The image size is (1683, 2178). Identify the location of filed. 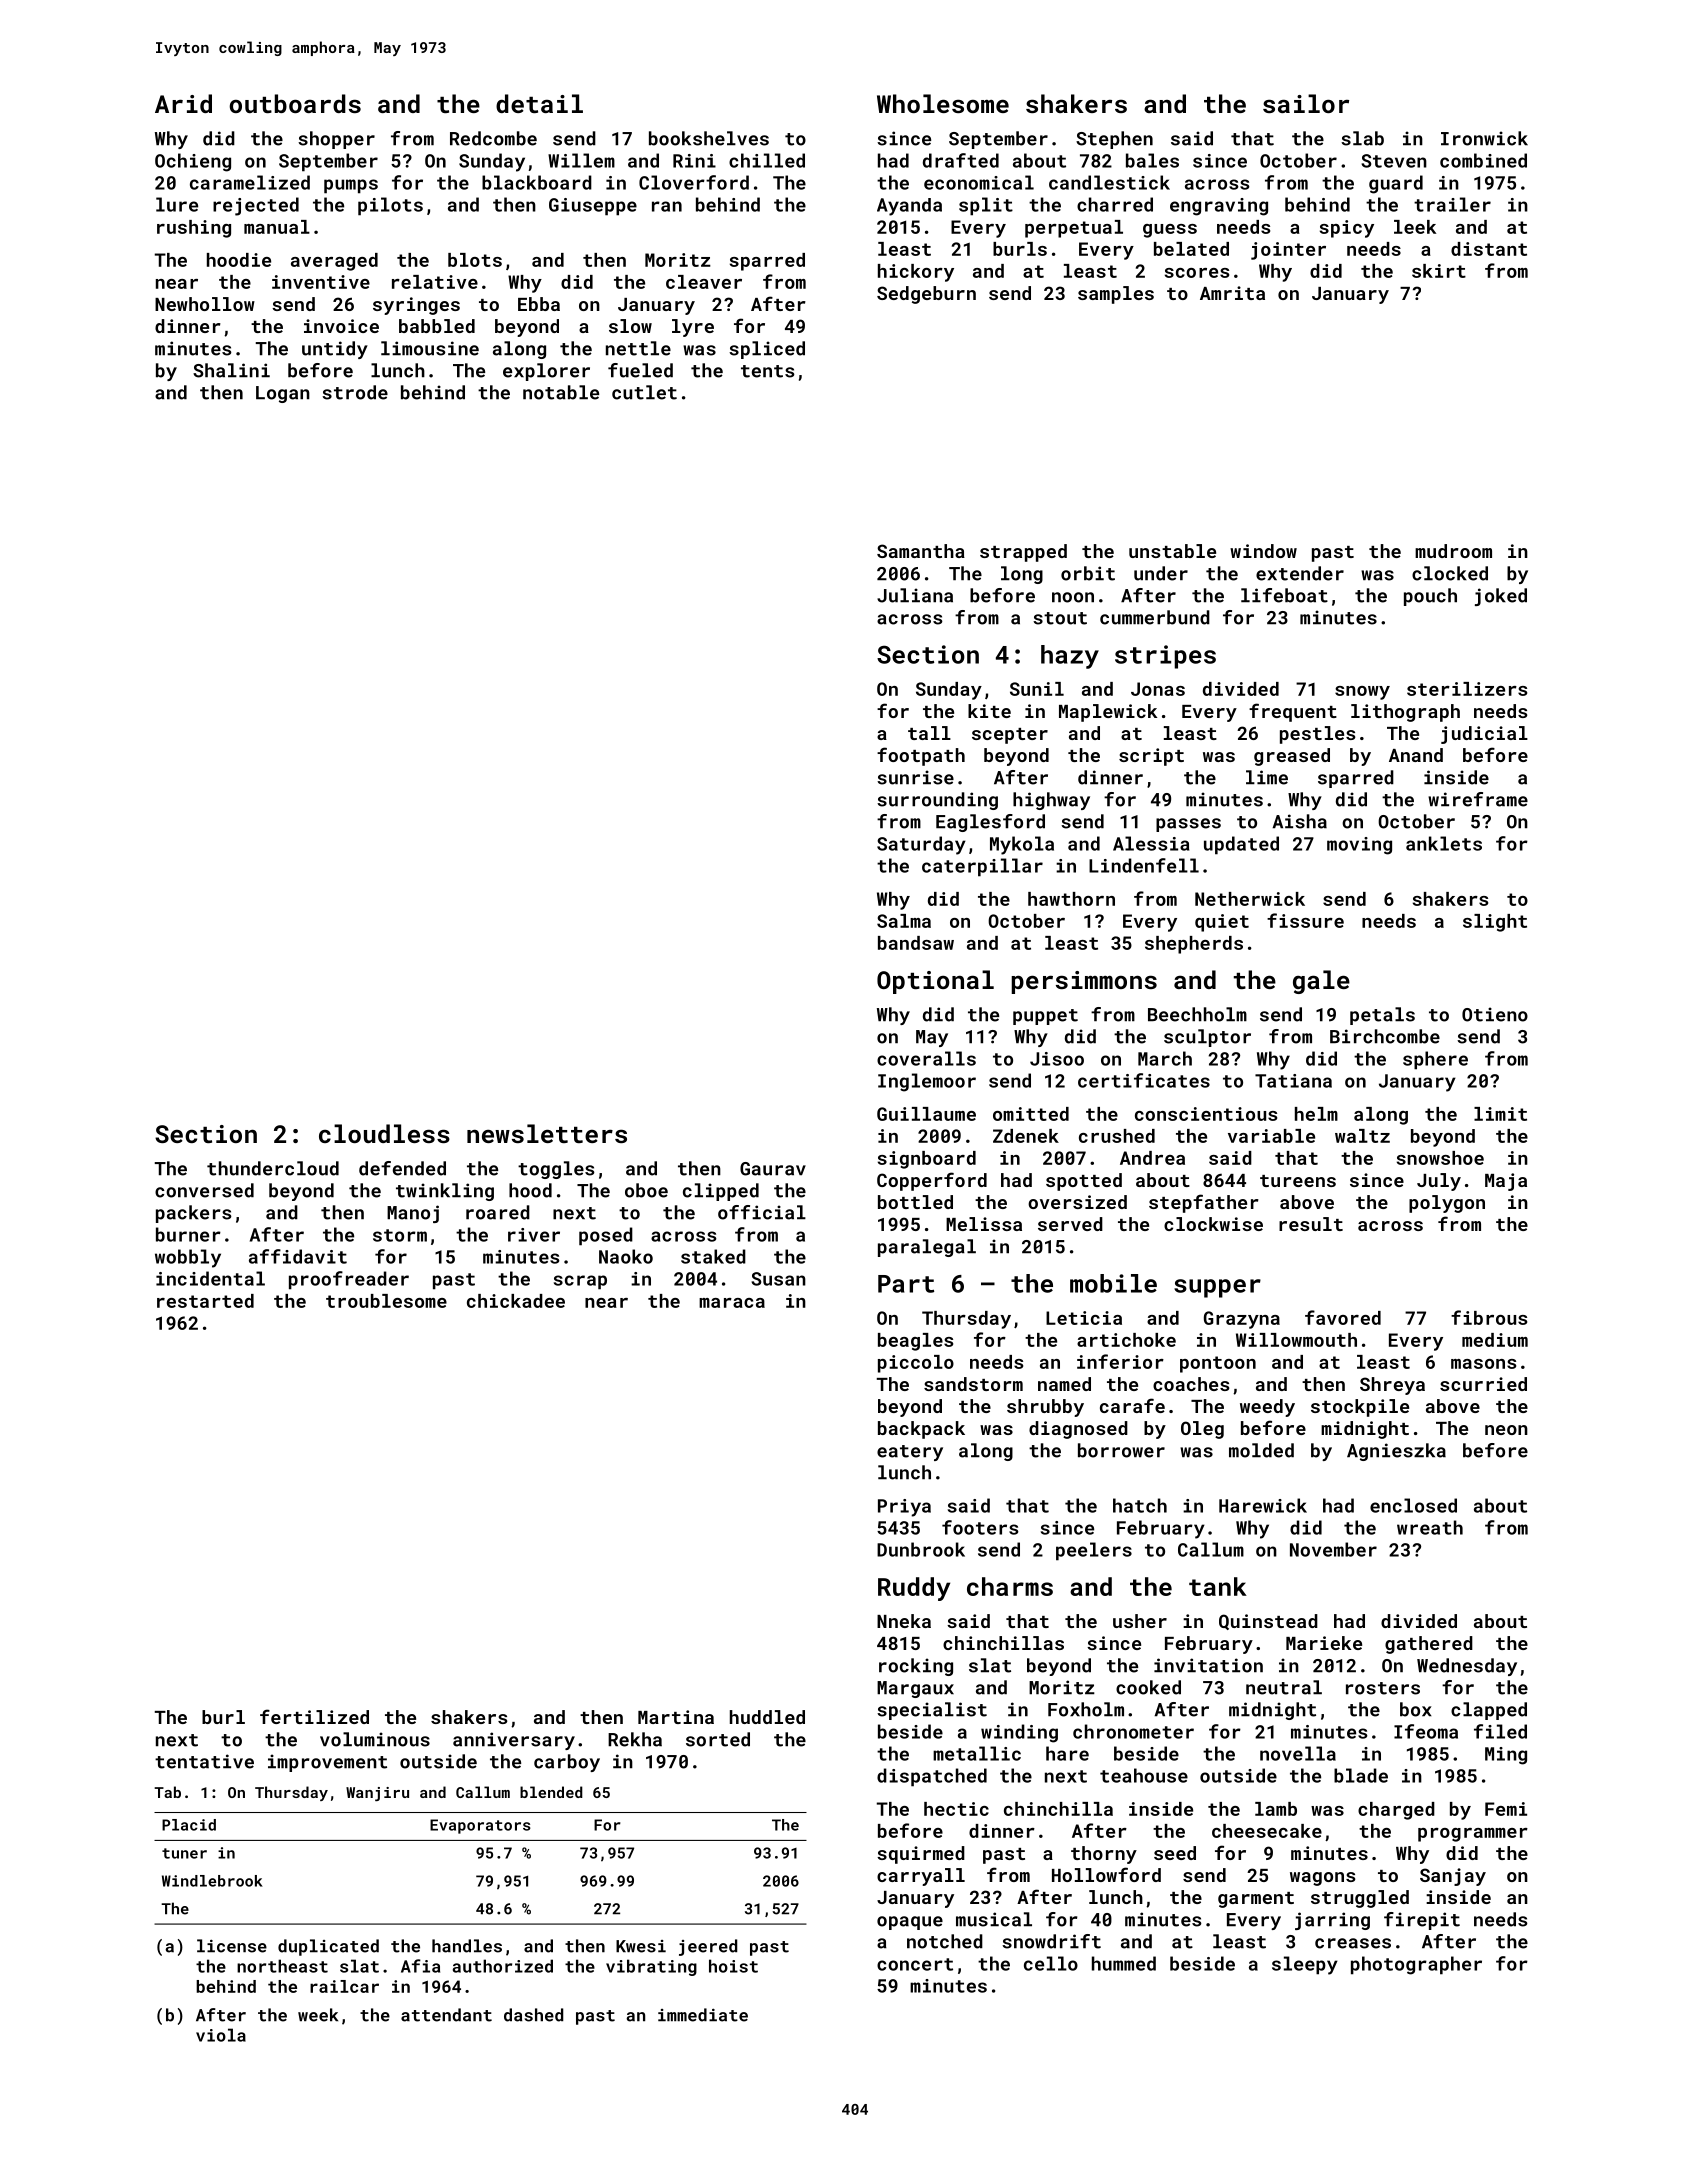
(1500, 1731).
